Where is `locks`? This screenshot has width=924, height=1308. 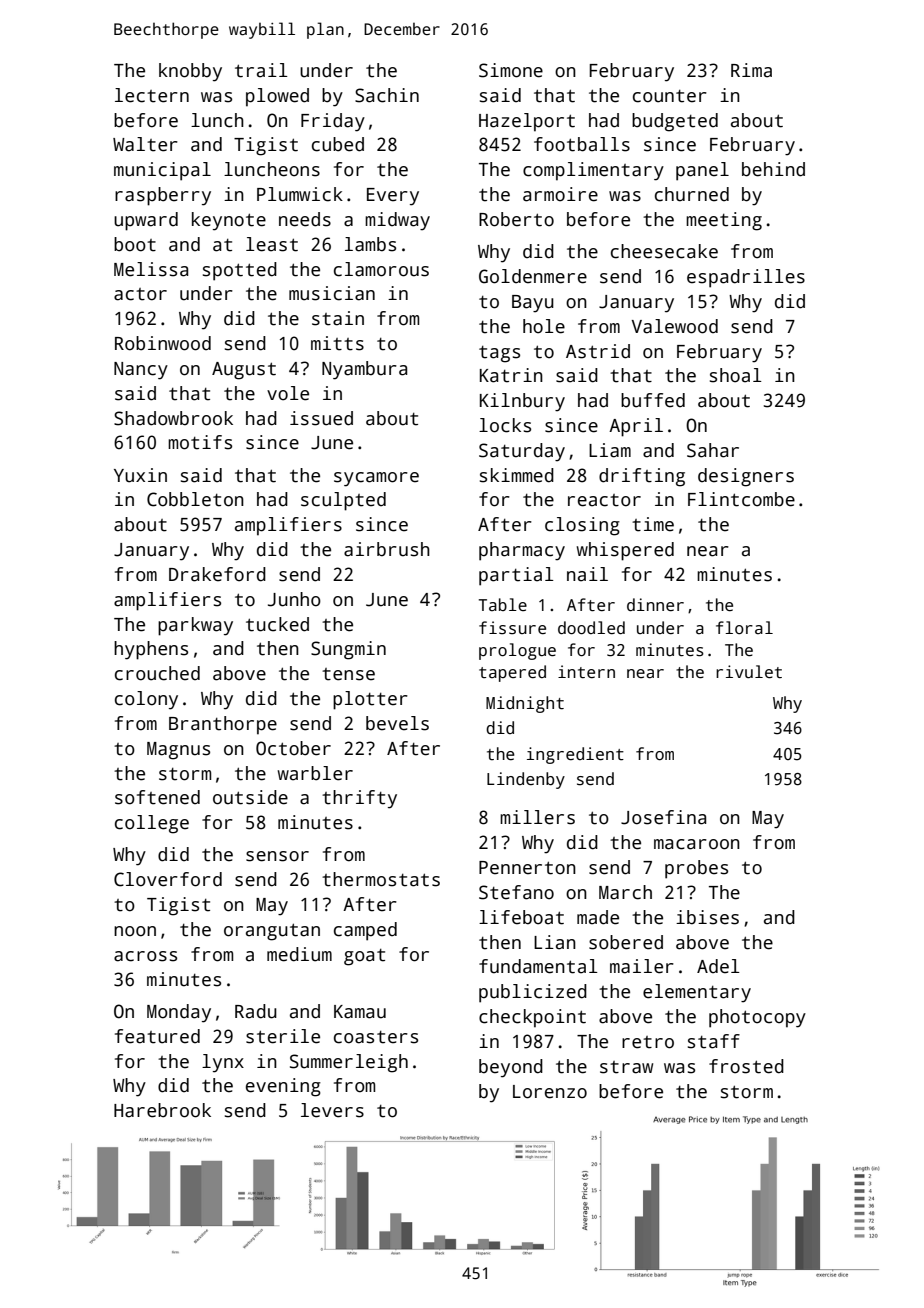
locks is located at coordinates (505, 425).
